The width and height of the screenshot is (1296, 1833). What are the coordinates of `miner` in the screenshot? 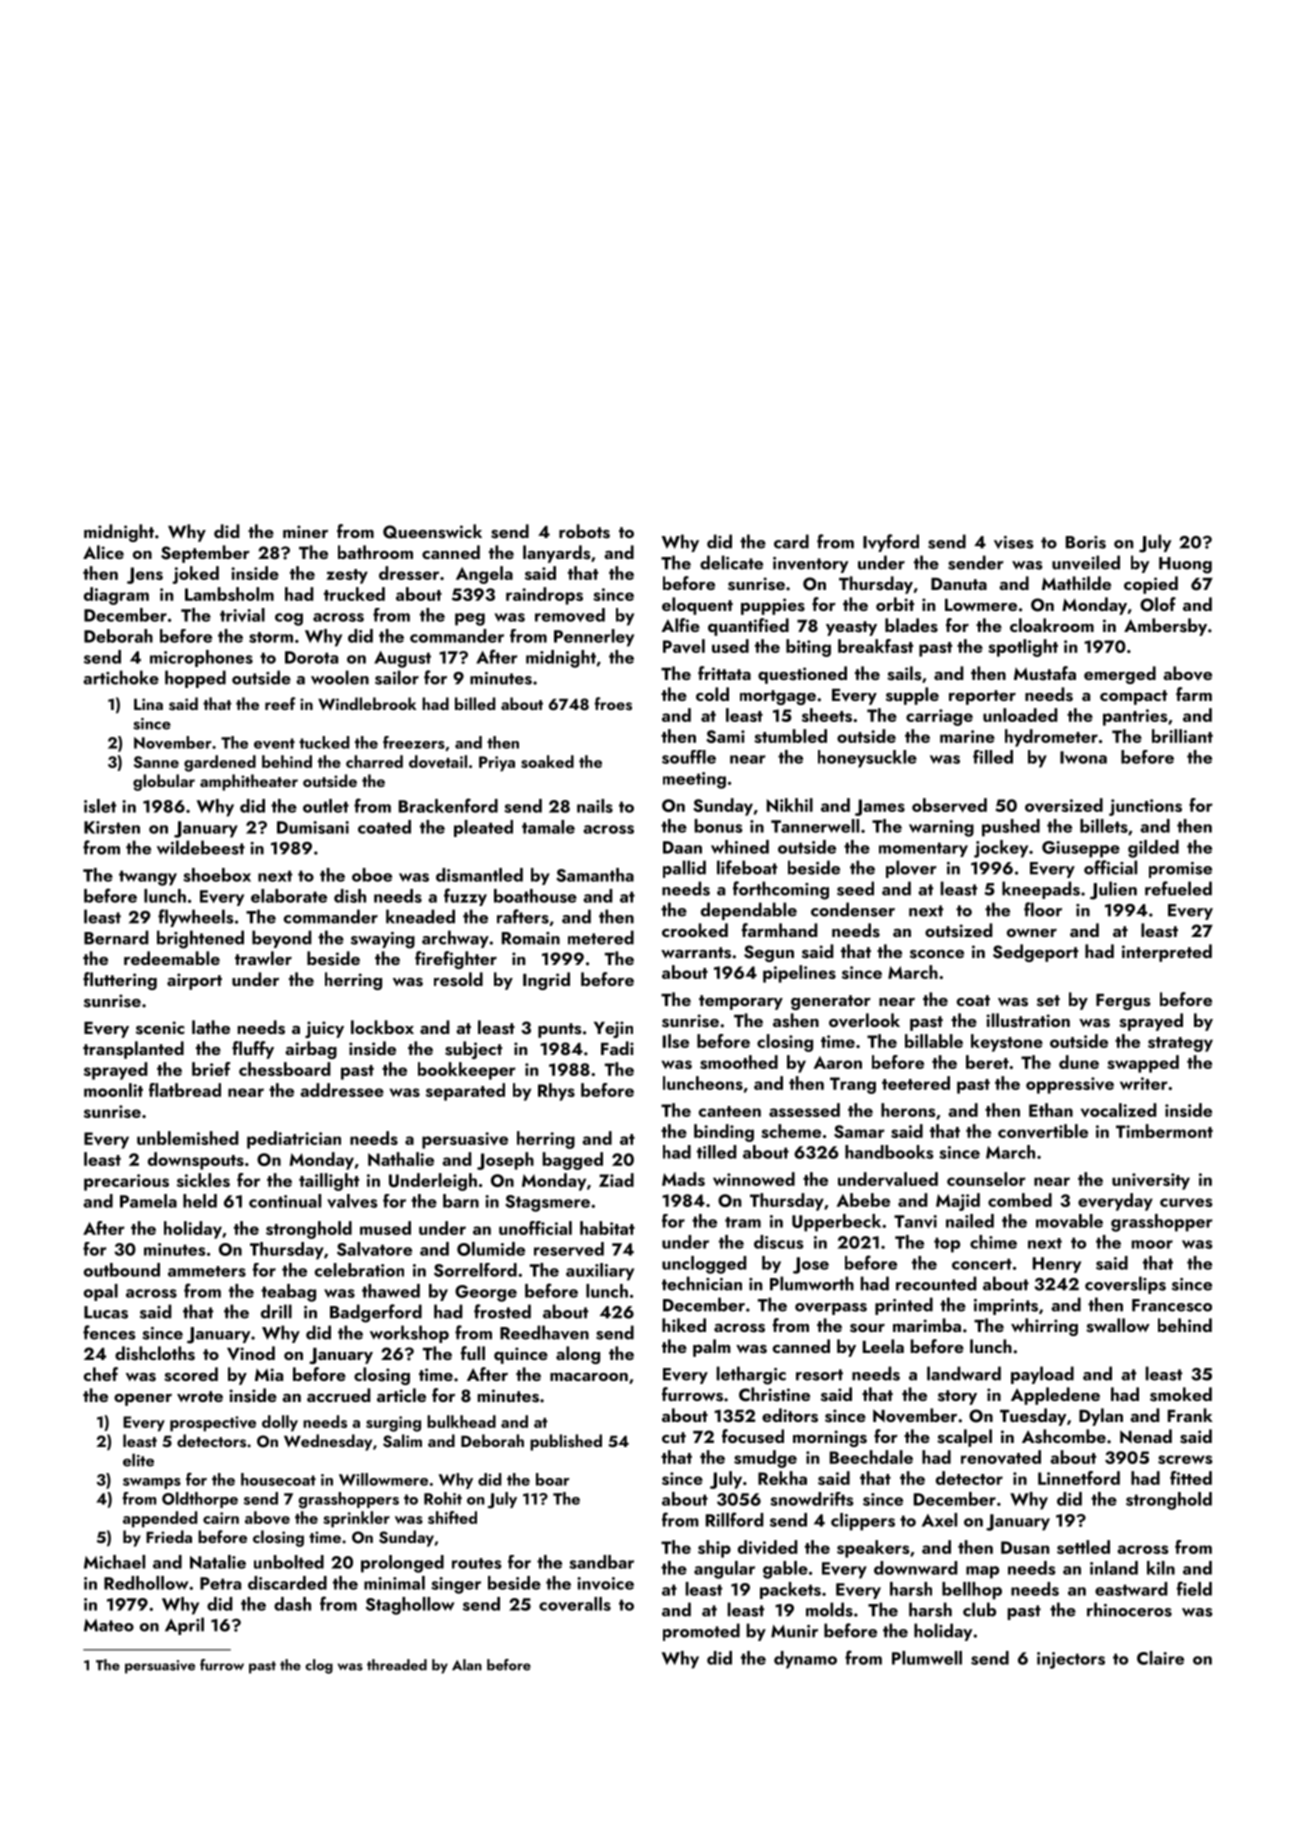 It's located at (305, 531).
